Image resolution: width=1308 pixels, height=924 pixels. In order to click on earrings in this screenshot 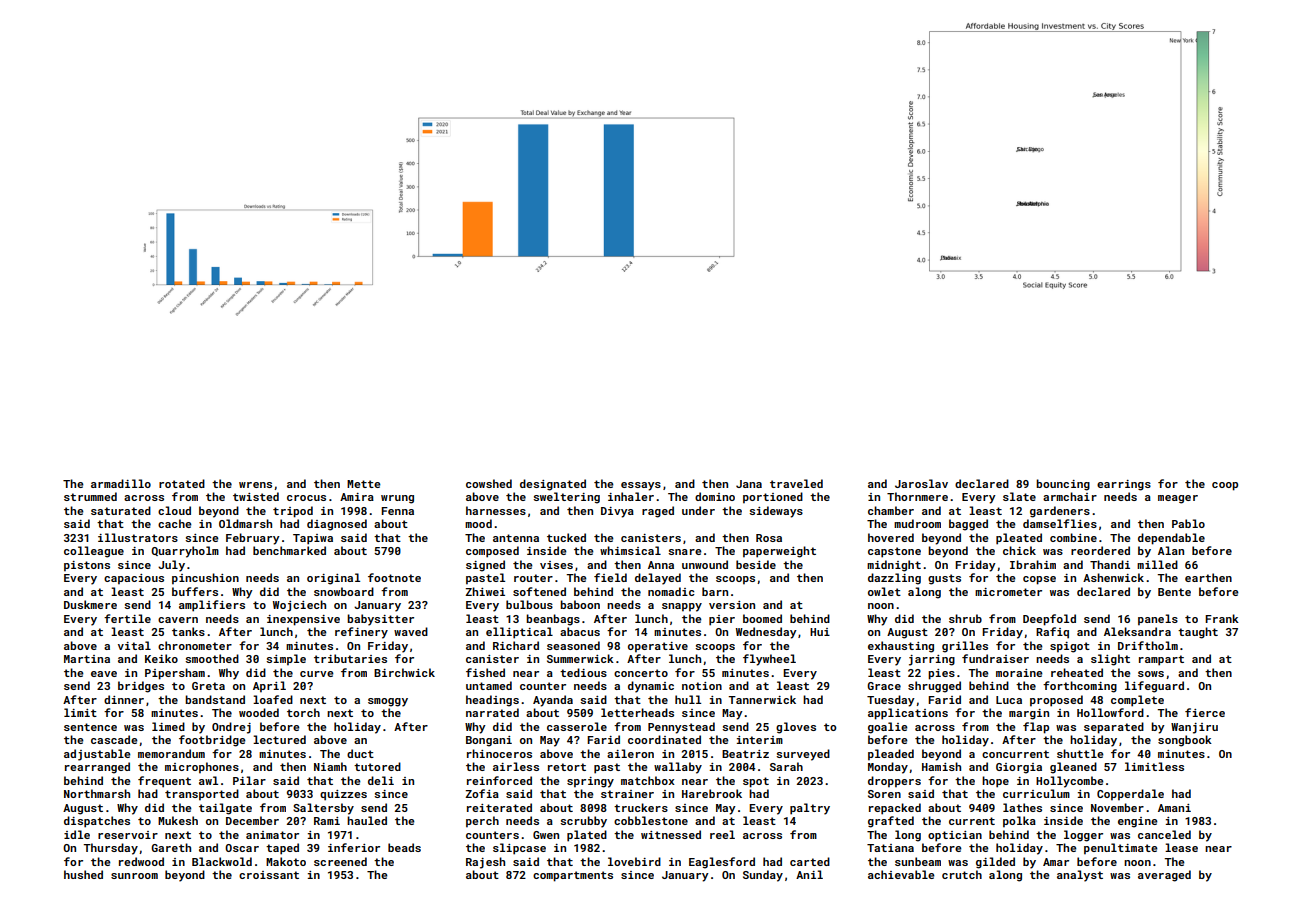, I will do `click(1124, 485)`.
